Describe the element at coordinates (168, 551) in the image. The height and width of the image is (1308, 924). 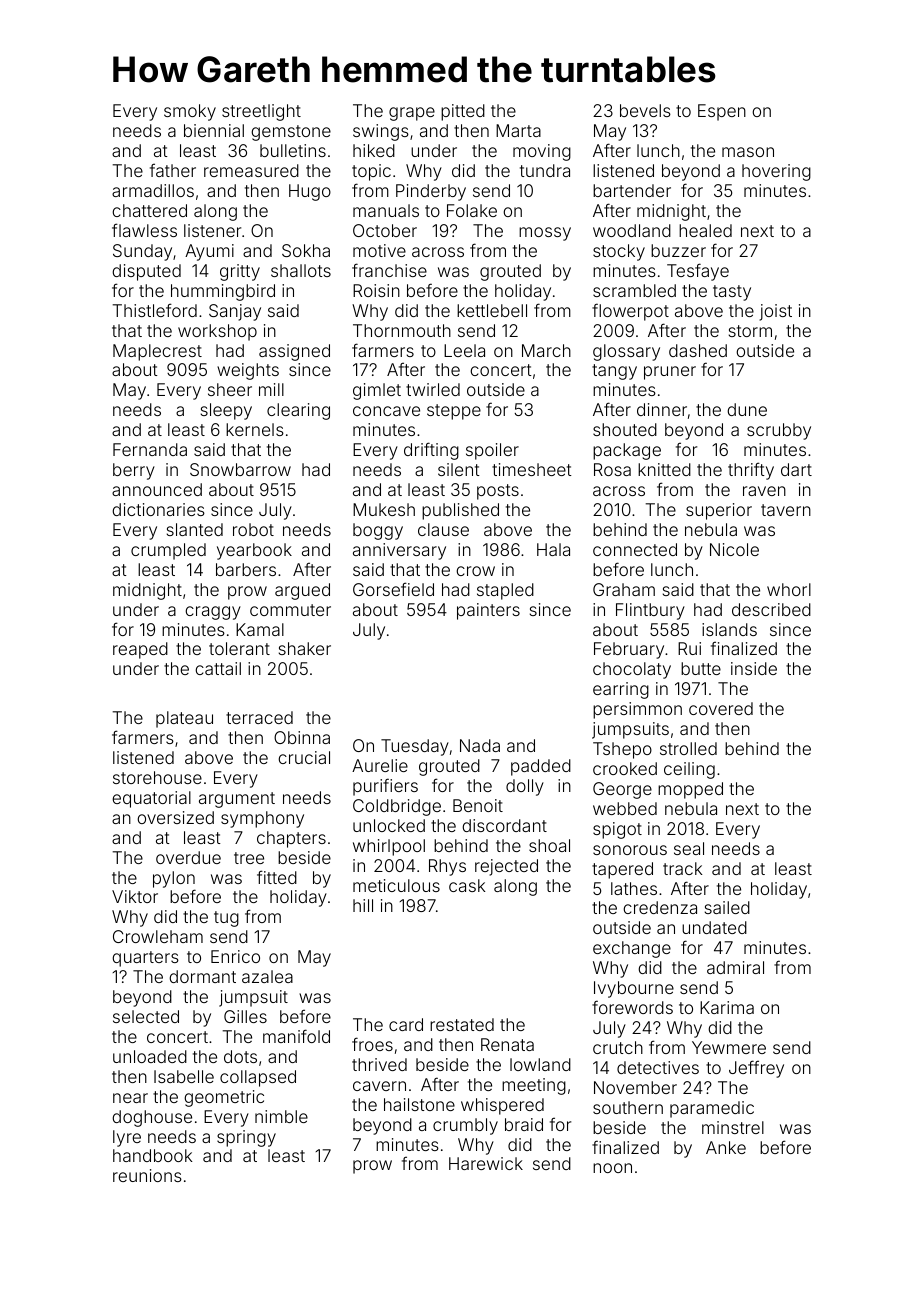
I see `crumpled` at that location.
